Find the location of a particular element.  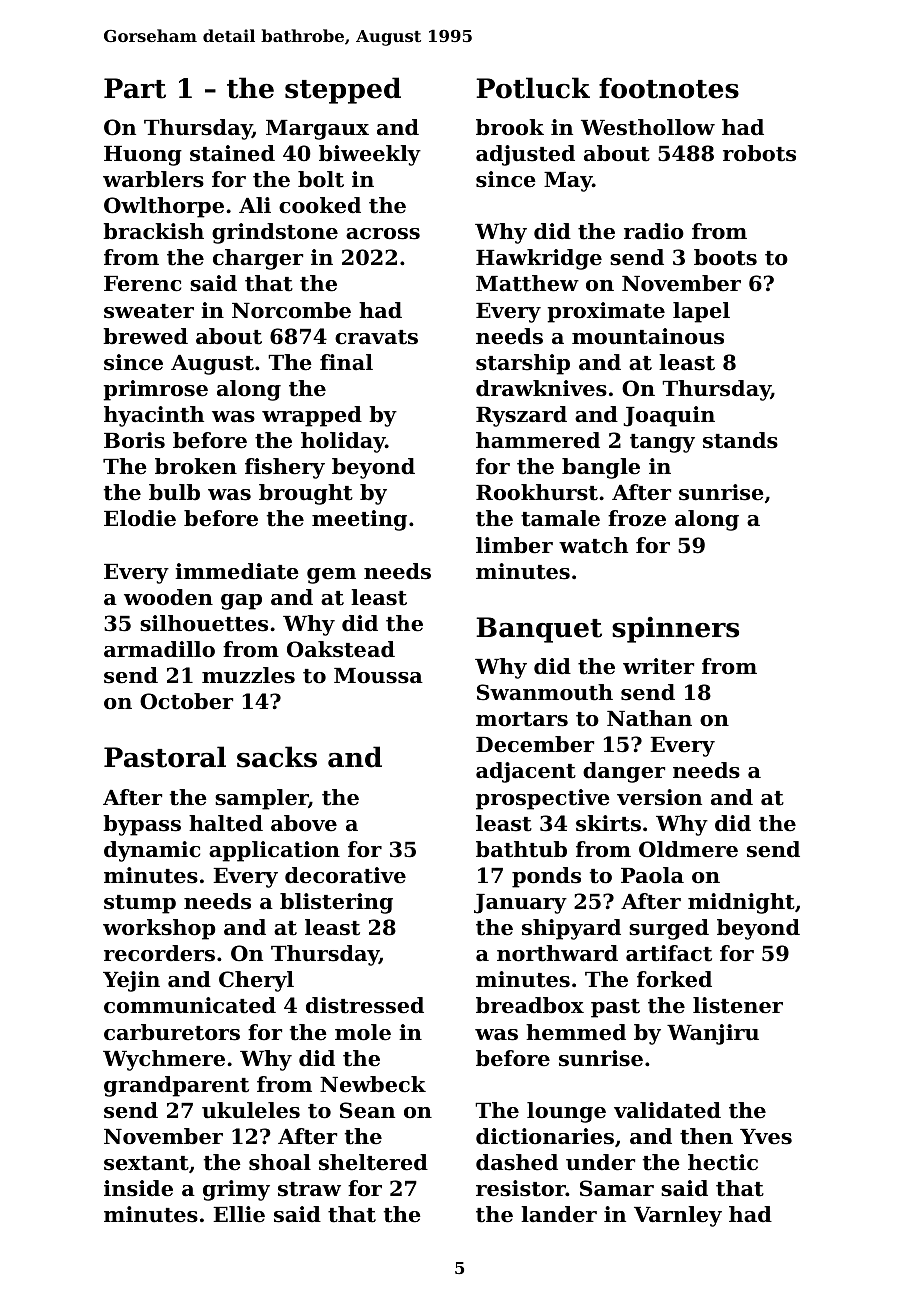

final is located at coordinates (346, 362).
